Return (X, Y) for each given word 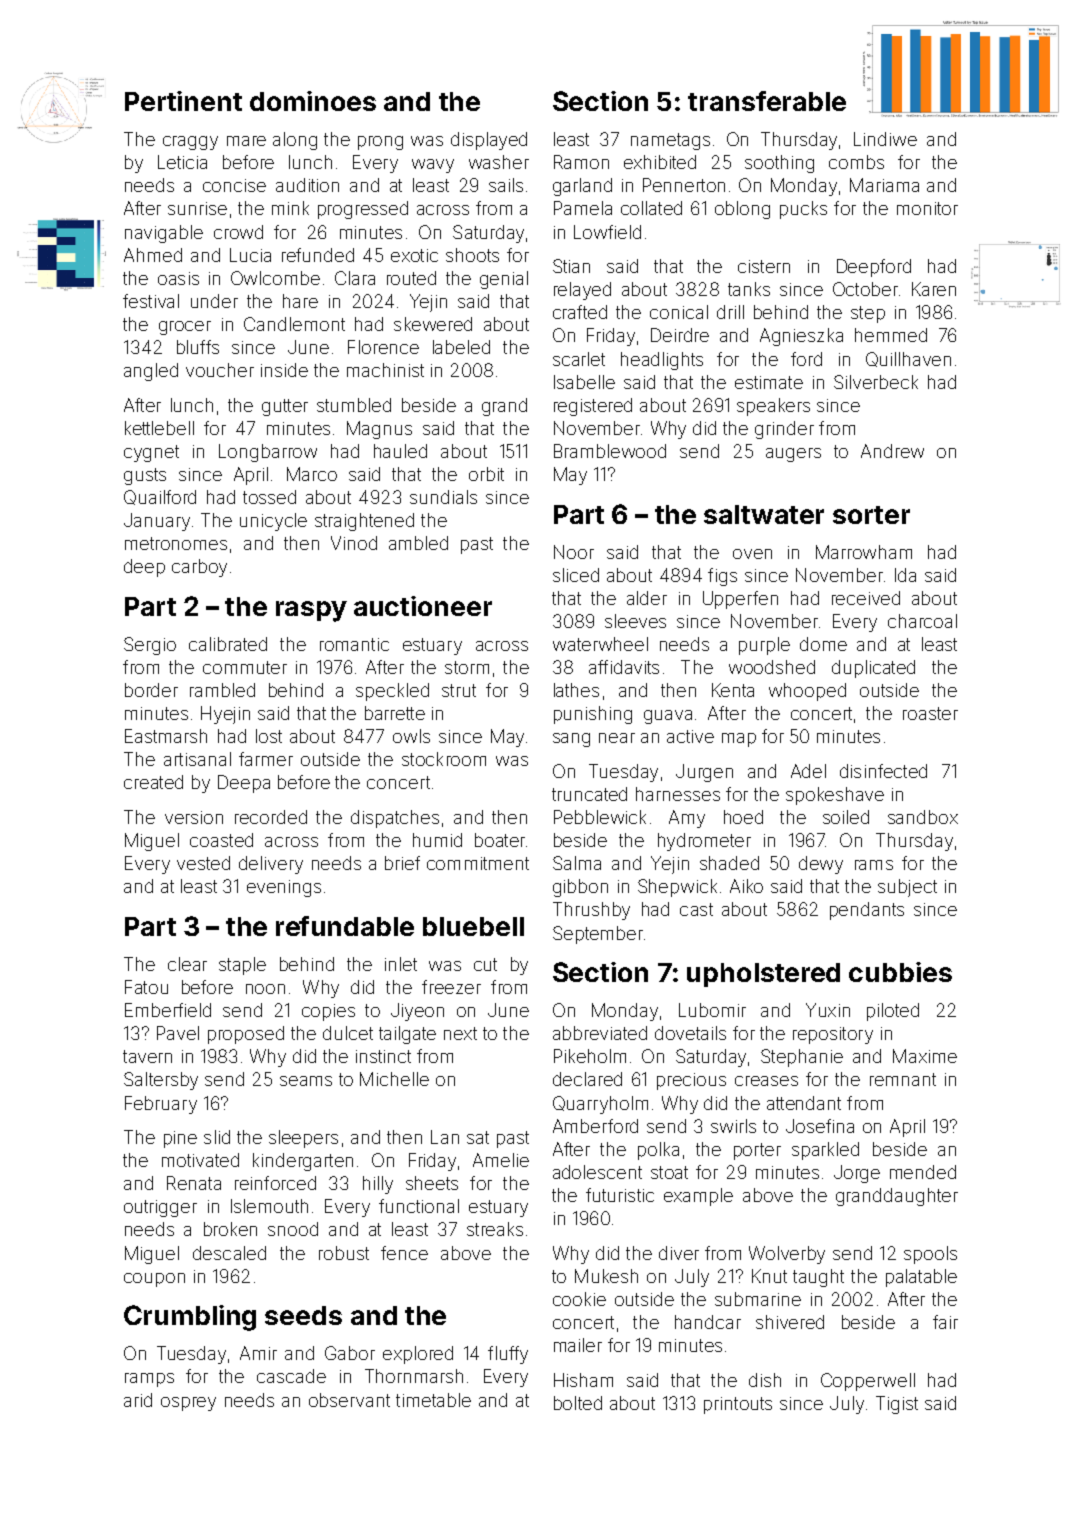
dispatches (395, 819)
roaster (930, 713)
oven (752, 554)
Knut (769, 1276)
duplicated (873, 669)
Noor (574, 552)
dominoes (313, 101)
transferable (767, 101)
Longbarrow (268, 453)
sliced (576, 575)
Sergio (150, 646)
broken (230, 1229)
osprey (188, 1404)
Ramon (581, 162)
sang (571, 740)
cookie (579, 1299)
